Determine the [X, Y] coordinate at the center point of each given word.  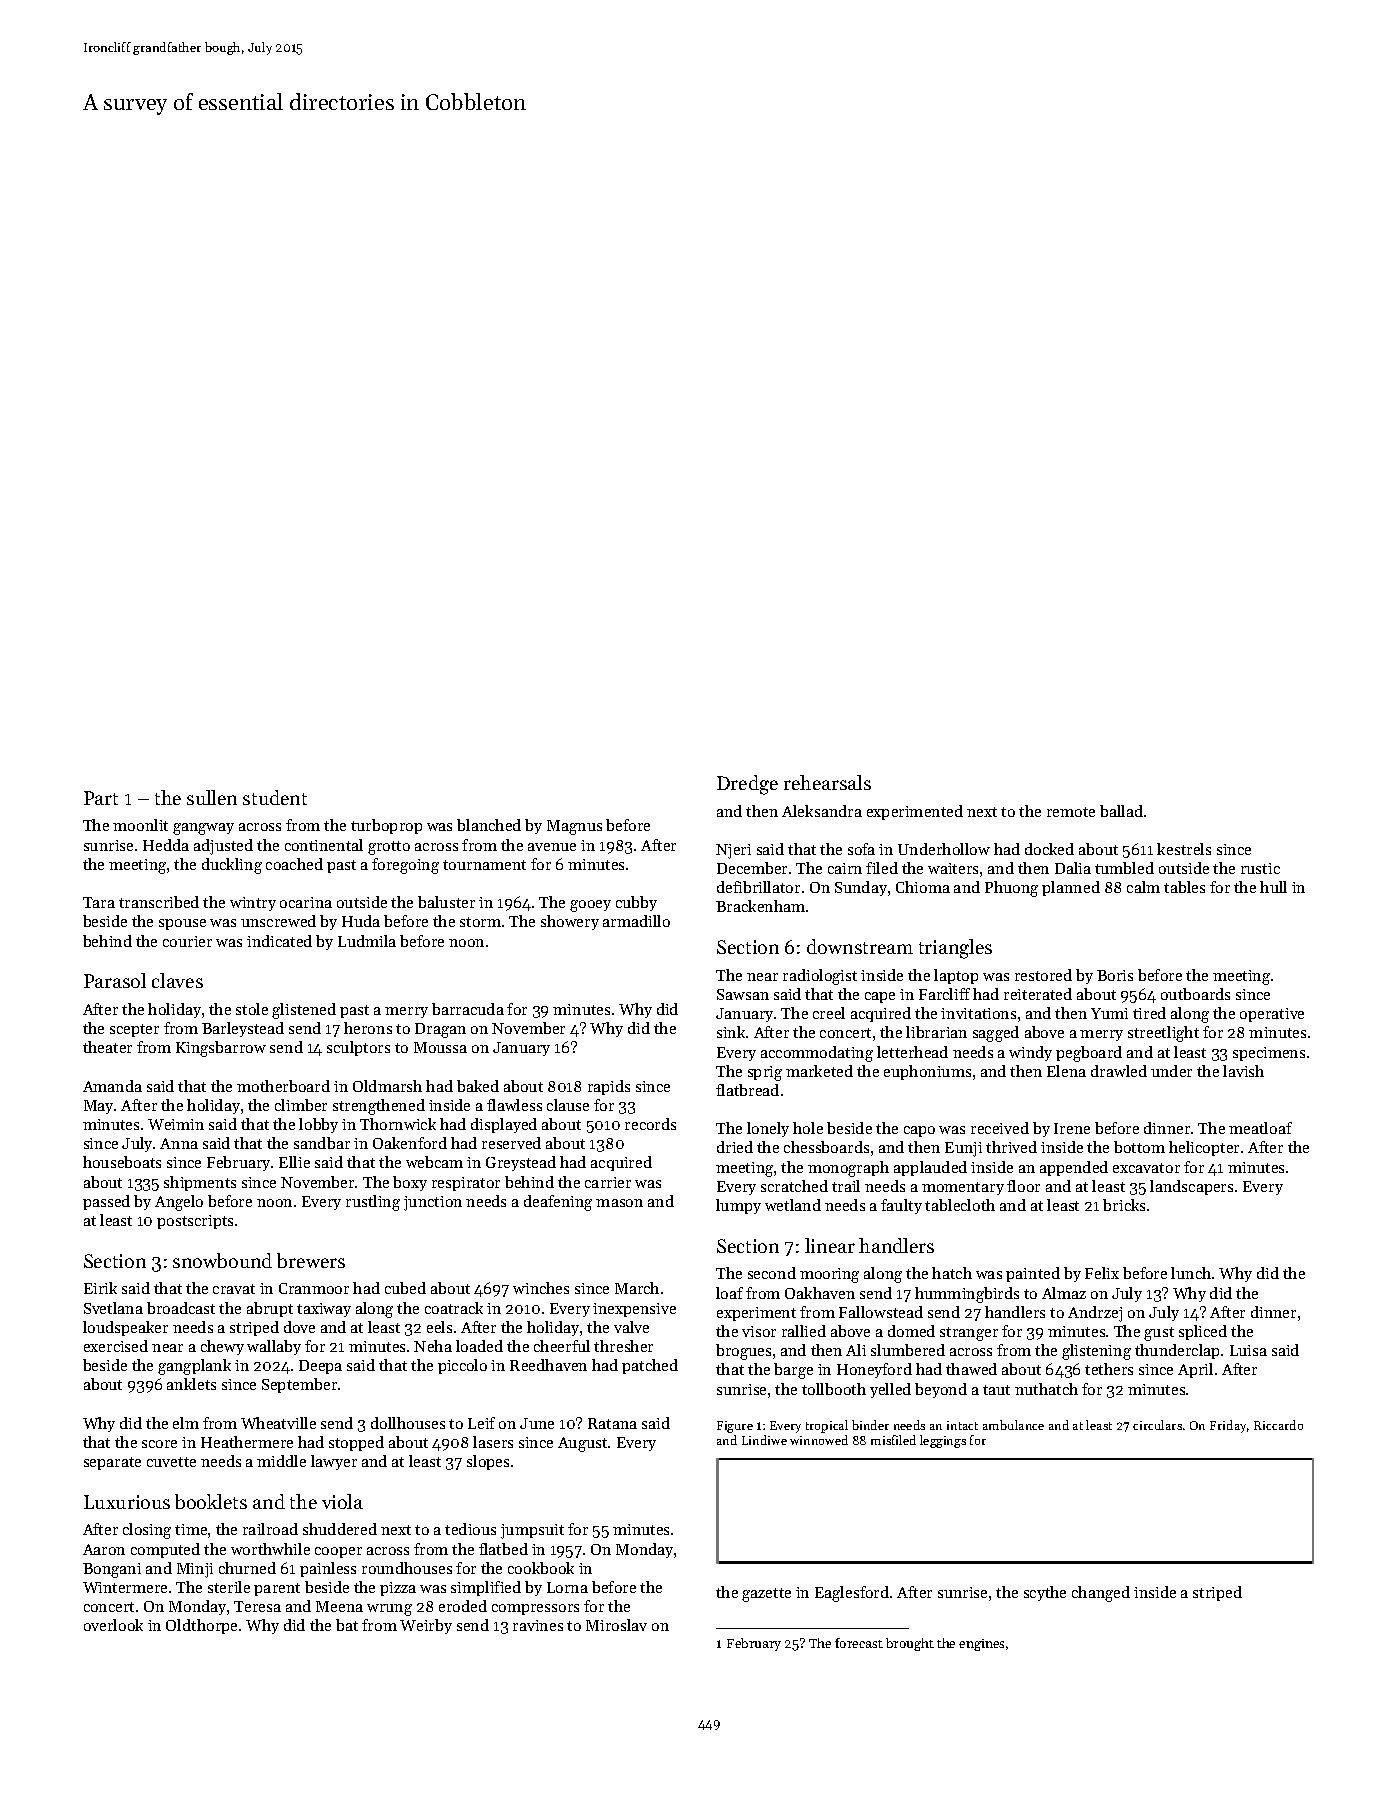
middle [281, 1461]
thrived [1011, 1147]
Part [101, 798]
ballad [1121, 811]
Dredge [747, 785]
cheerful [562, 1346]
